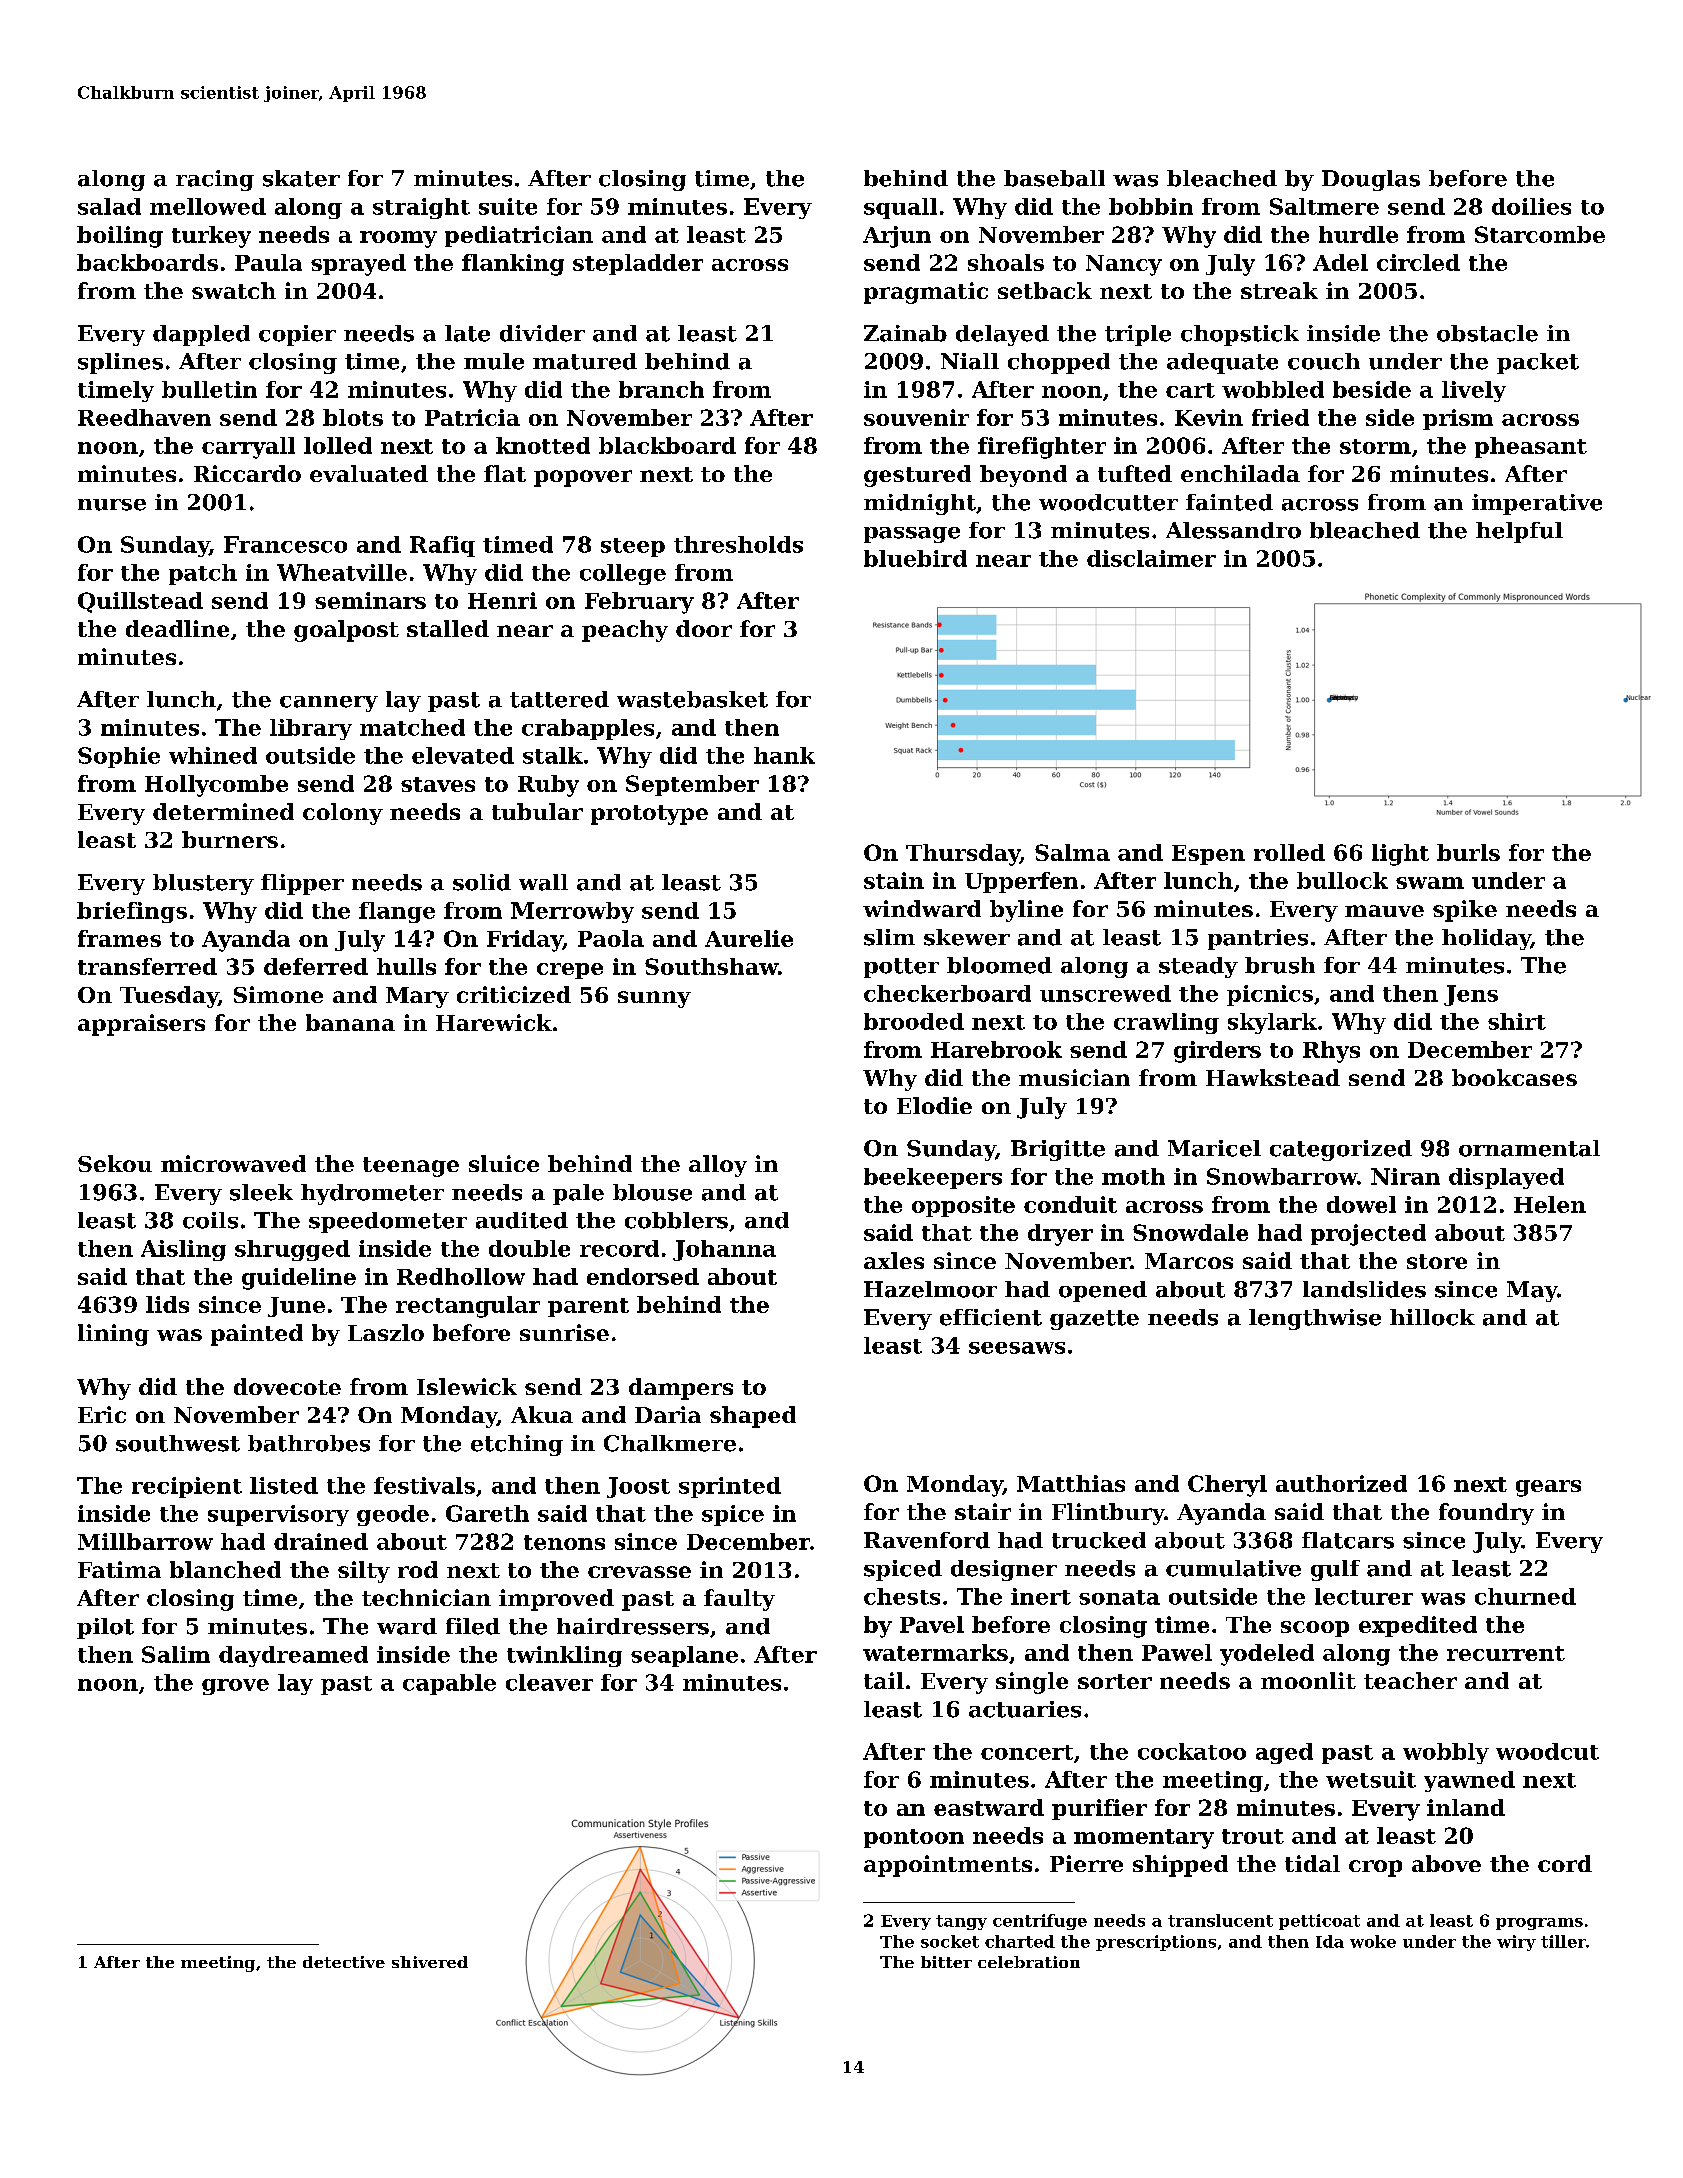 This screenshot has height=2178, width=1683. I want to click on woke, so click(1373, 1941).
